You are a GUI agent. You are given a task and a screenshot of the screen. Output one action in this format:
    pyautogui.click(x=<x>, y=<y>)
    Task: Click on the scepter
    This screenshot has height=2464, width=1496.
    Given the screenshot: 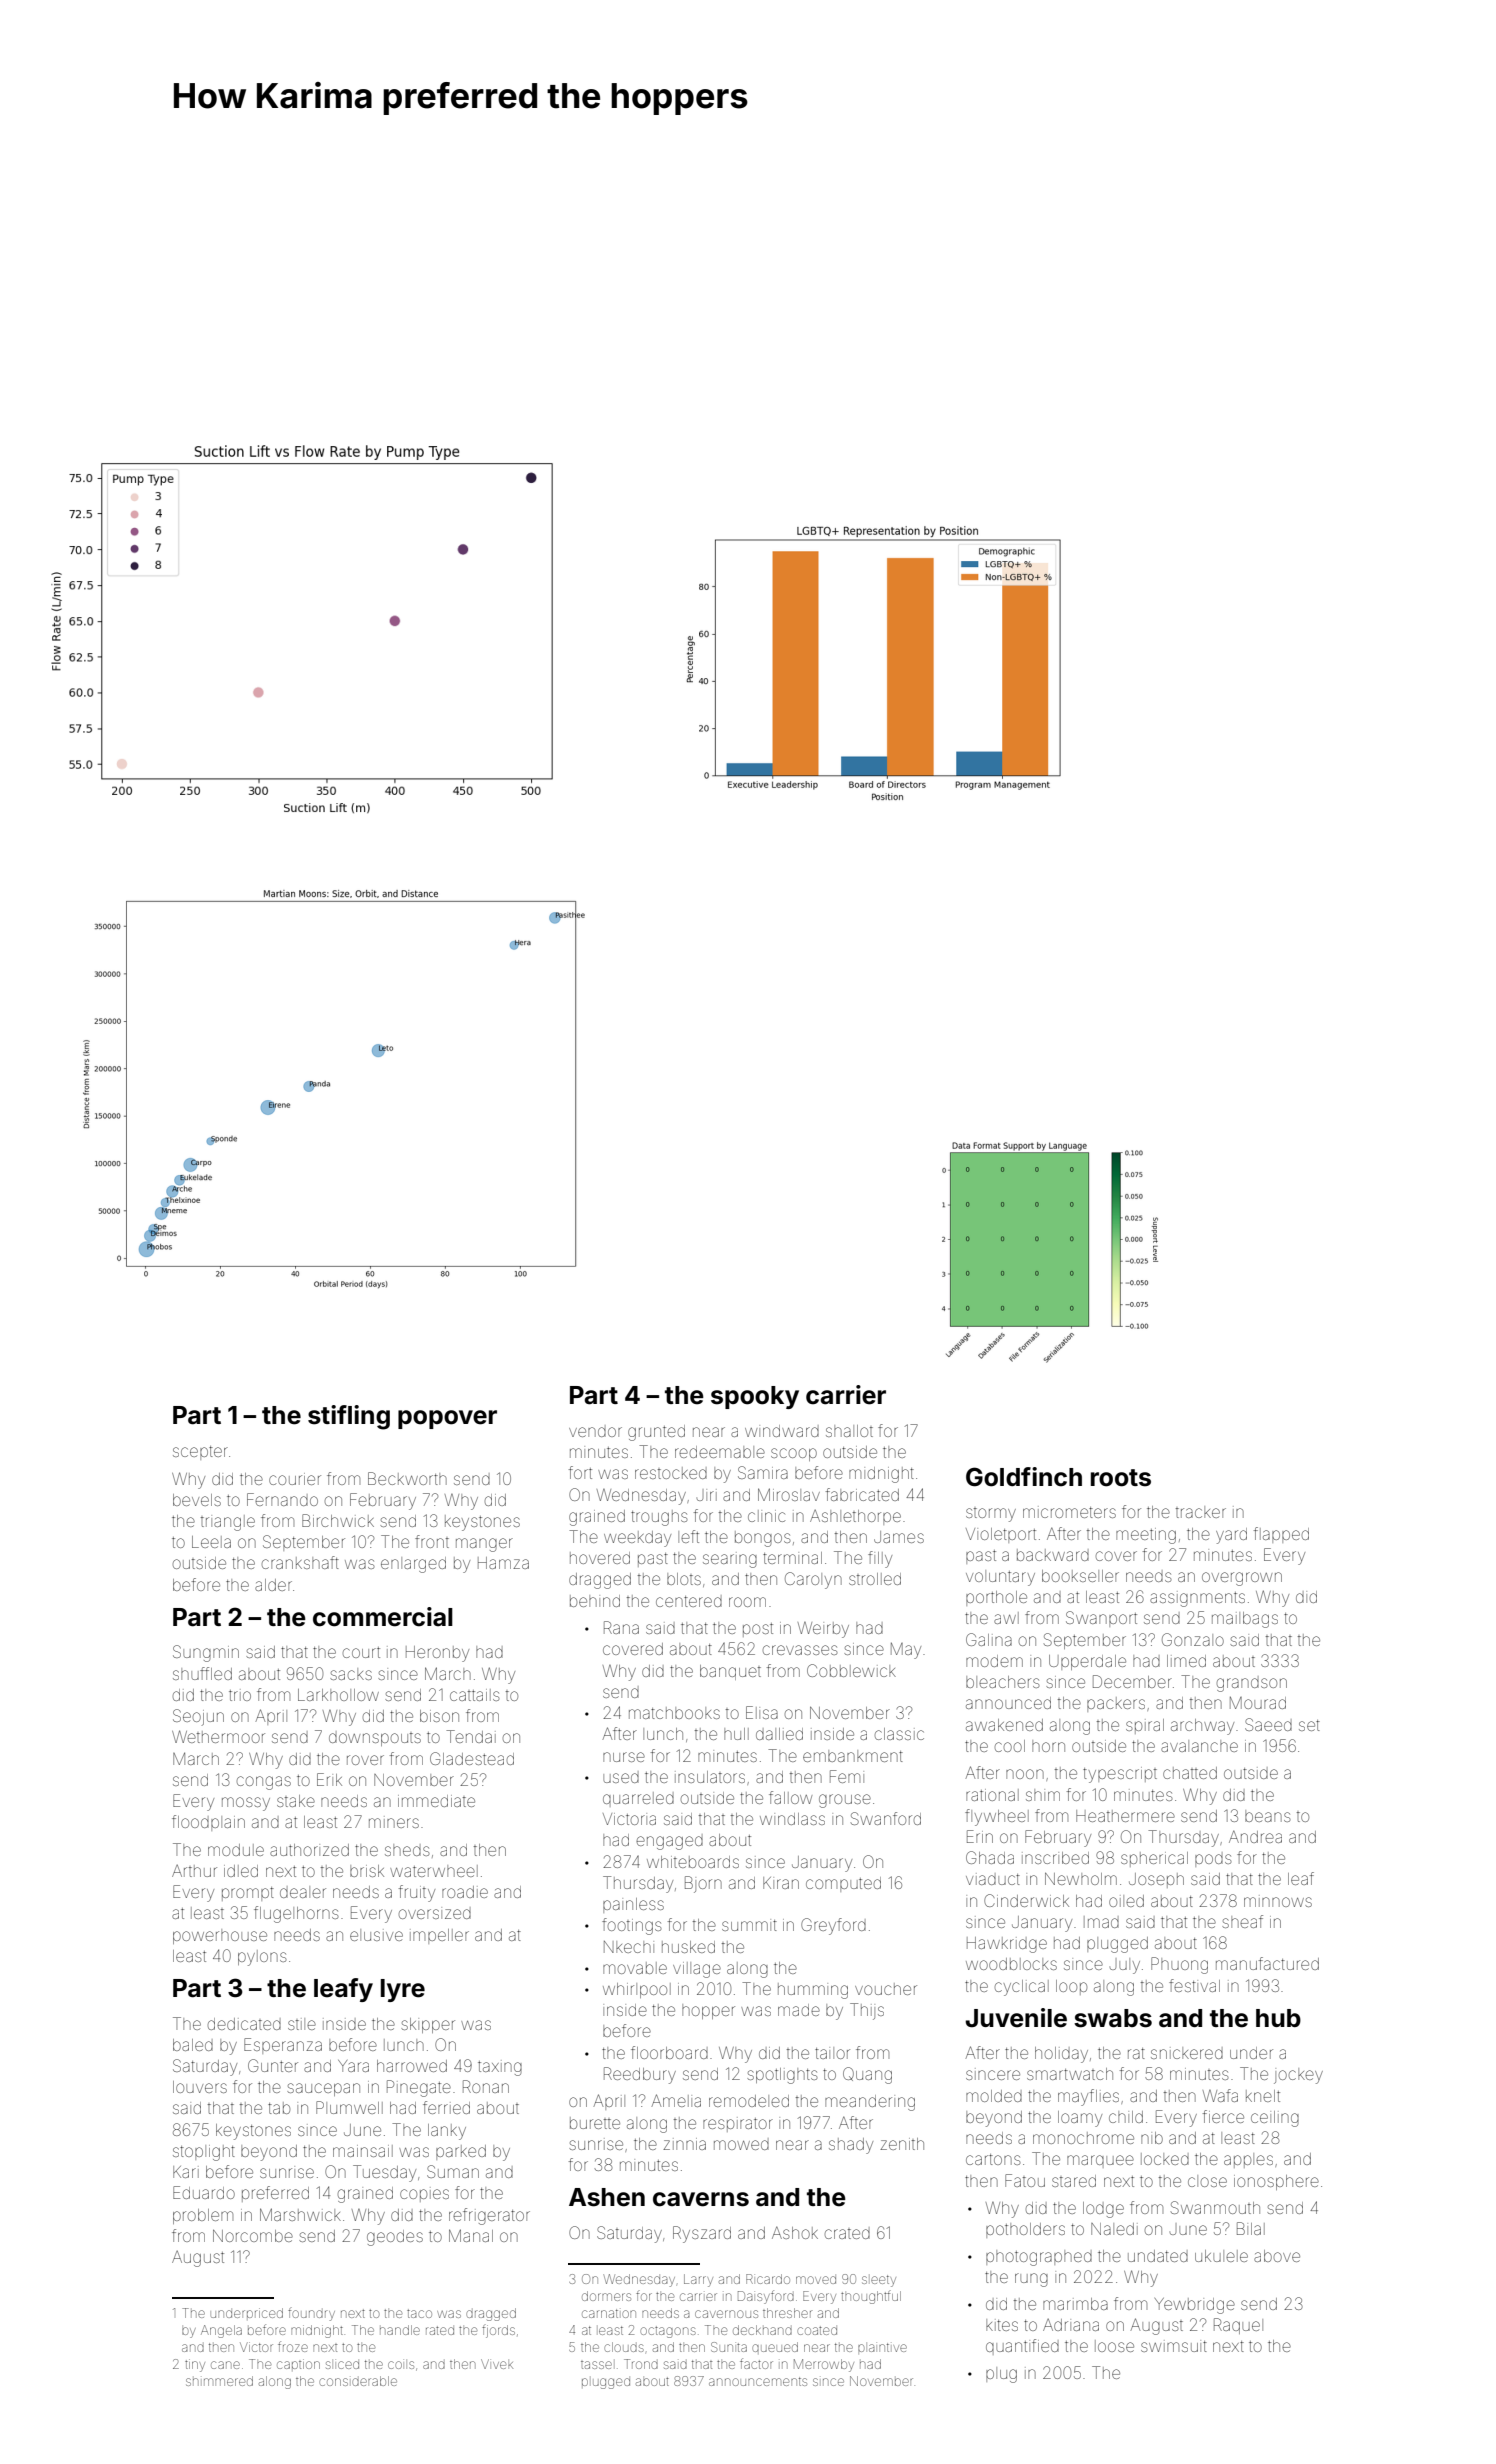 What is the action you would take?
    pyautogui.click(x=200, y=1453)
